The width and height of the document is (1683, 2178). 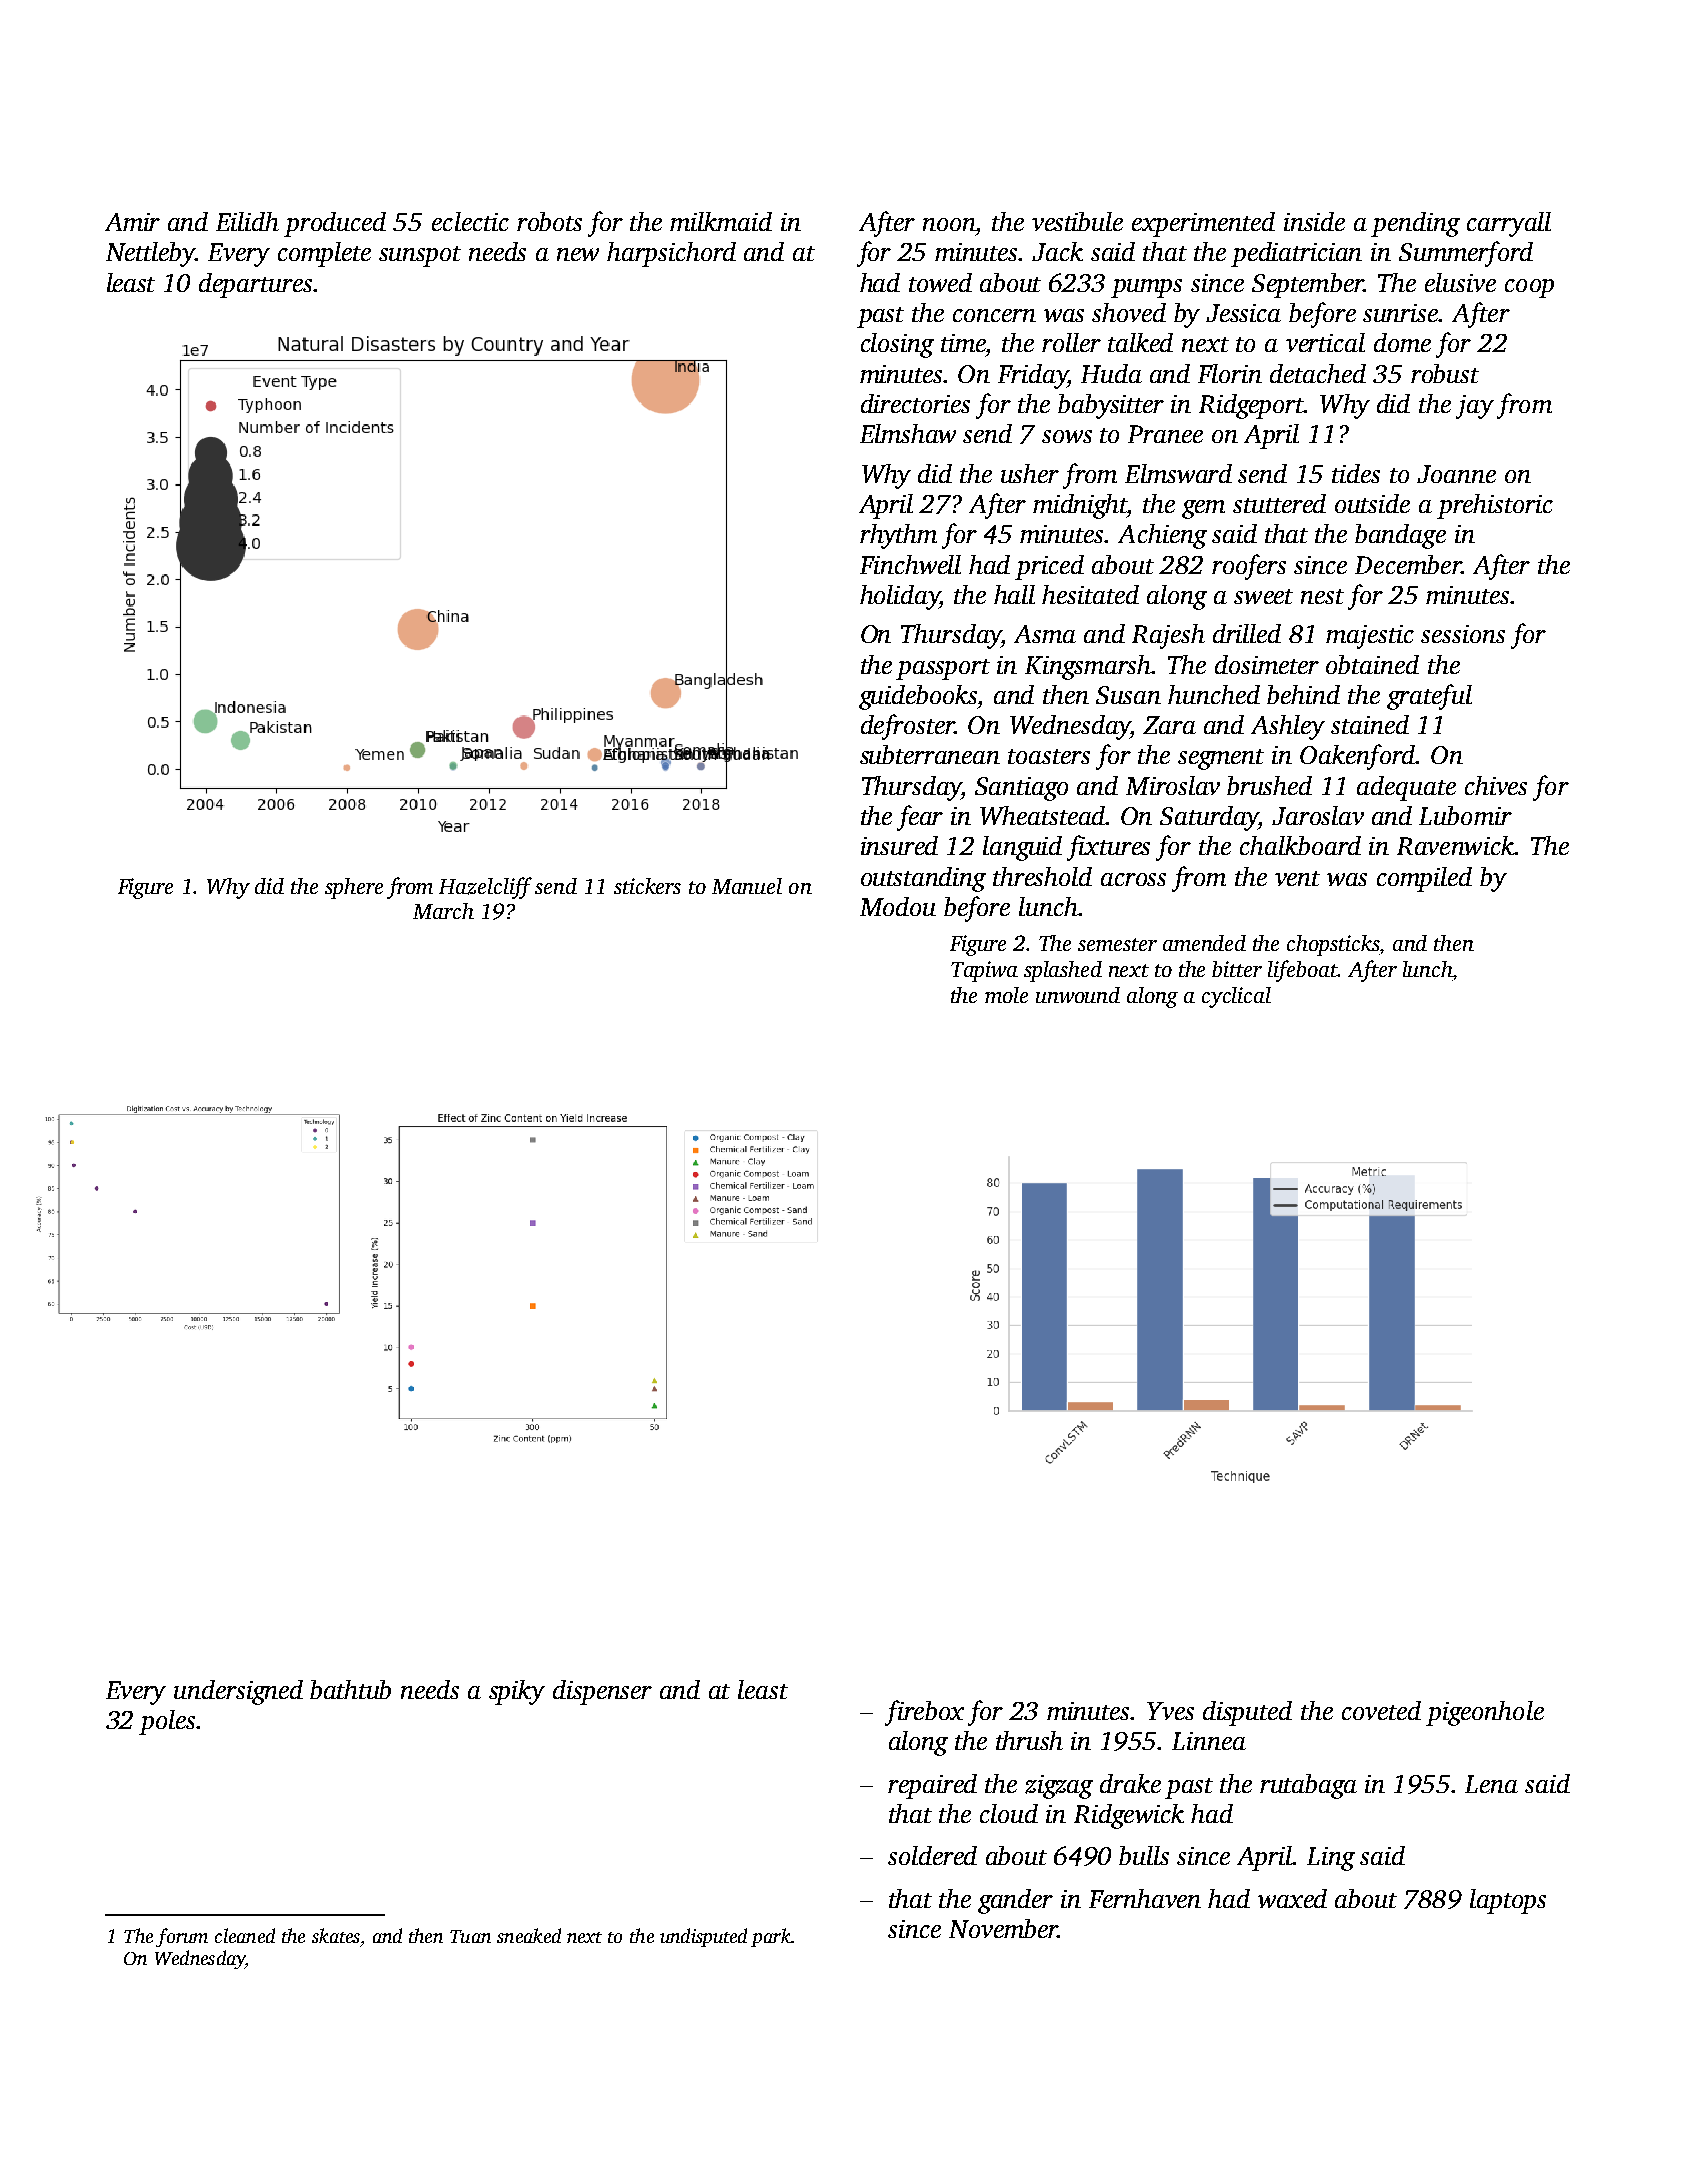 What do you see at coordinates (984, 971) in the document?
I see `Tapiwa` at bounding box center [984, 971].
